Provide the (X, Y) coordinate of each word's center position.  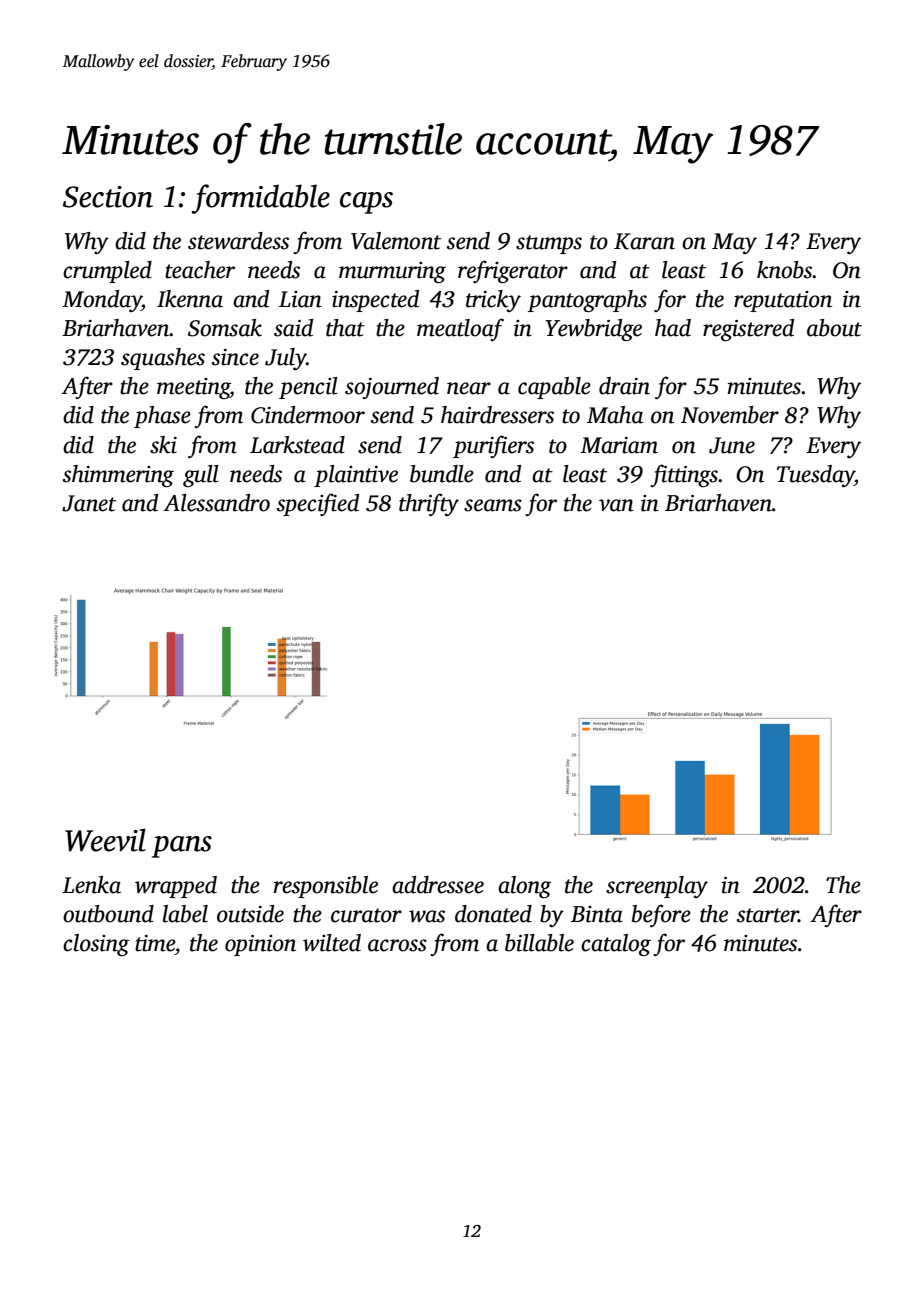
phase (162, 417)
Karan (644, 241)
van (616, 505)
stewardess (238, 241)
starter (768, 915)
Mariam (619, 445)
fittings (684, 475)
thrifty (429, 504)
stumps (549, 244)
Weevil (105, 840)
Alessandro (216, 503)
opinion (260, 945)
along (525, 887)
